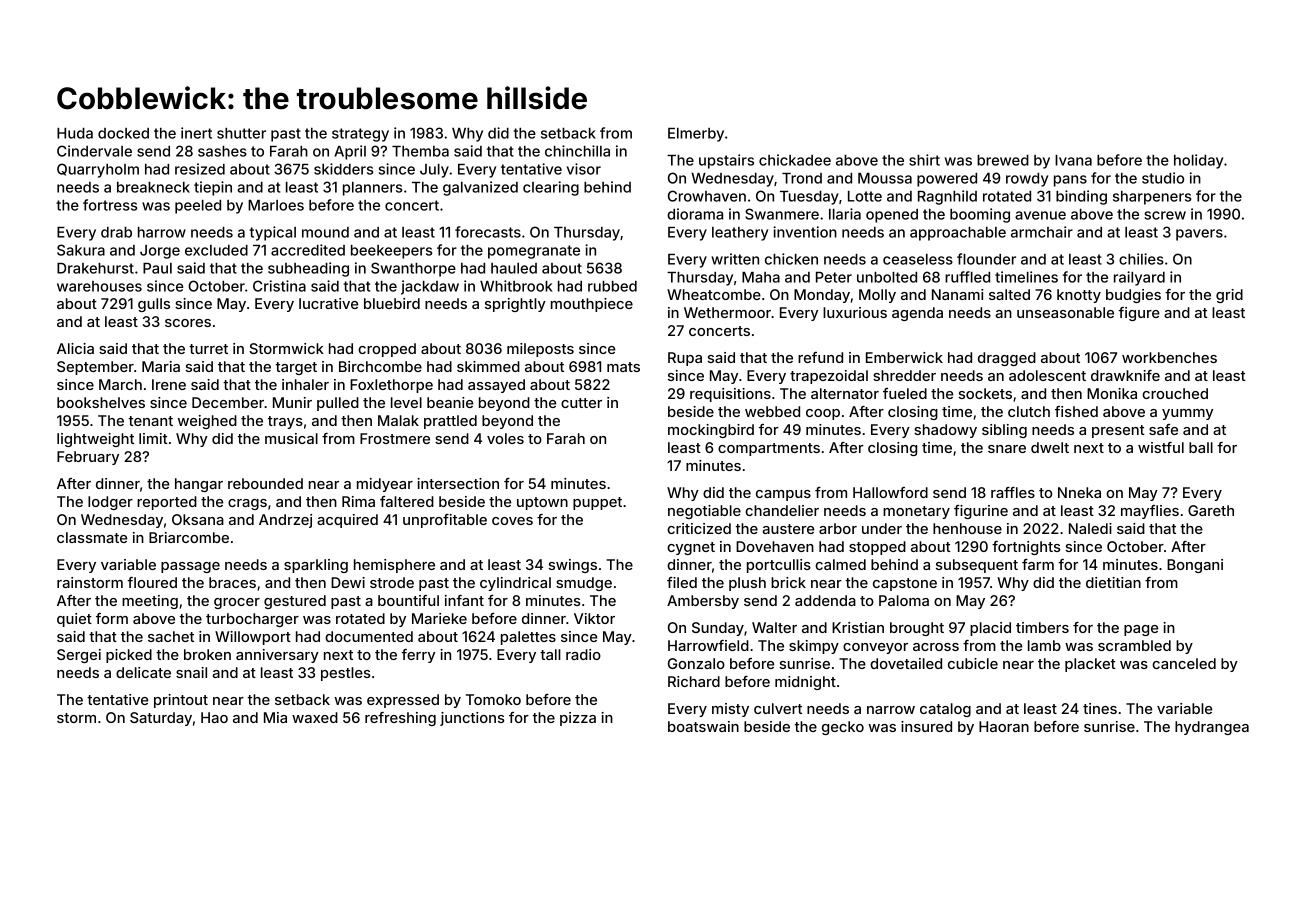 The width and height of the screenshot is (1308, 924). Describe the element at coordinates (110, 503) in the screenshot. I see `lodger` at that location.
